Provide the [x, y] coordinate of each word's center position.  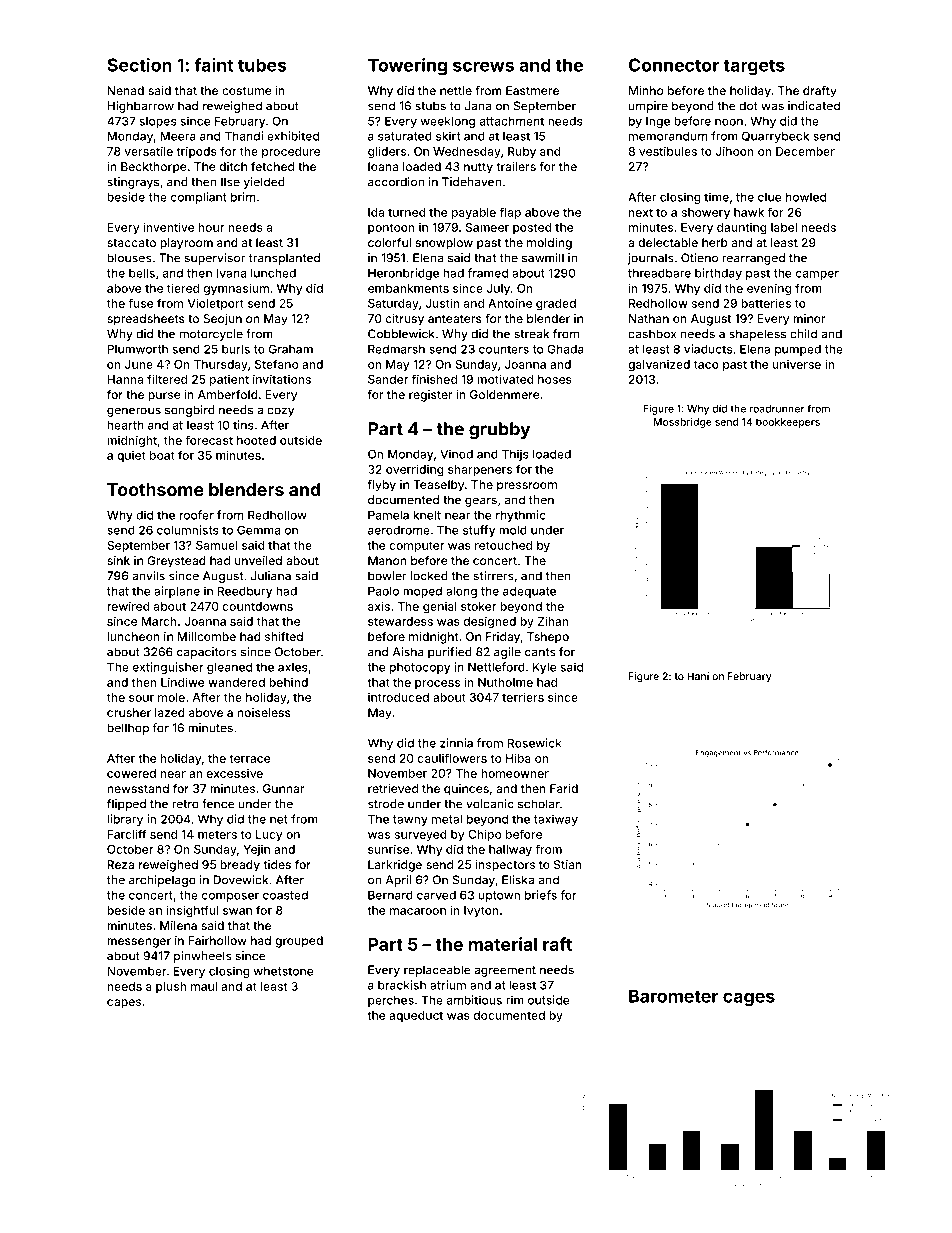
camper [817, 275]
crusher [129, 712]
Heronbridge [403, 274]
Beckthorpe [154, 168]
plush [171, 987]
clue [769, 197]
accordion [396, 182]
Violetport [215, 304]
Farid [564, 788]
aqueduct [416, 1016]
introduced [398, 697]
